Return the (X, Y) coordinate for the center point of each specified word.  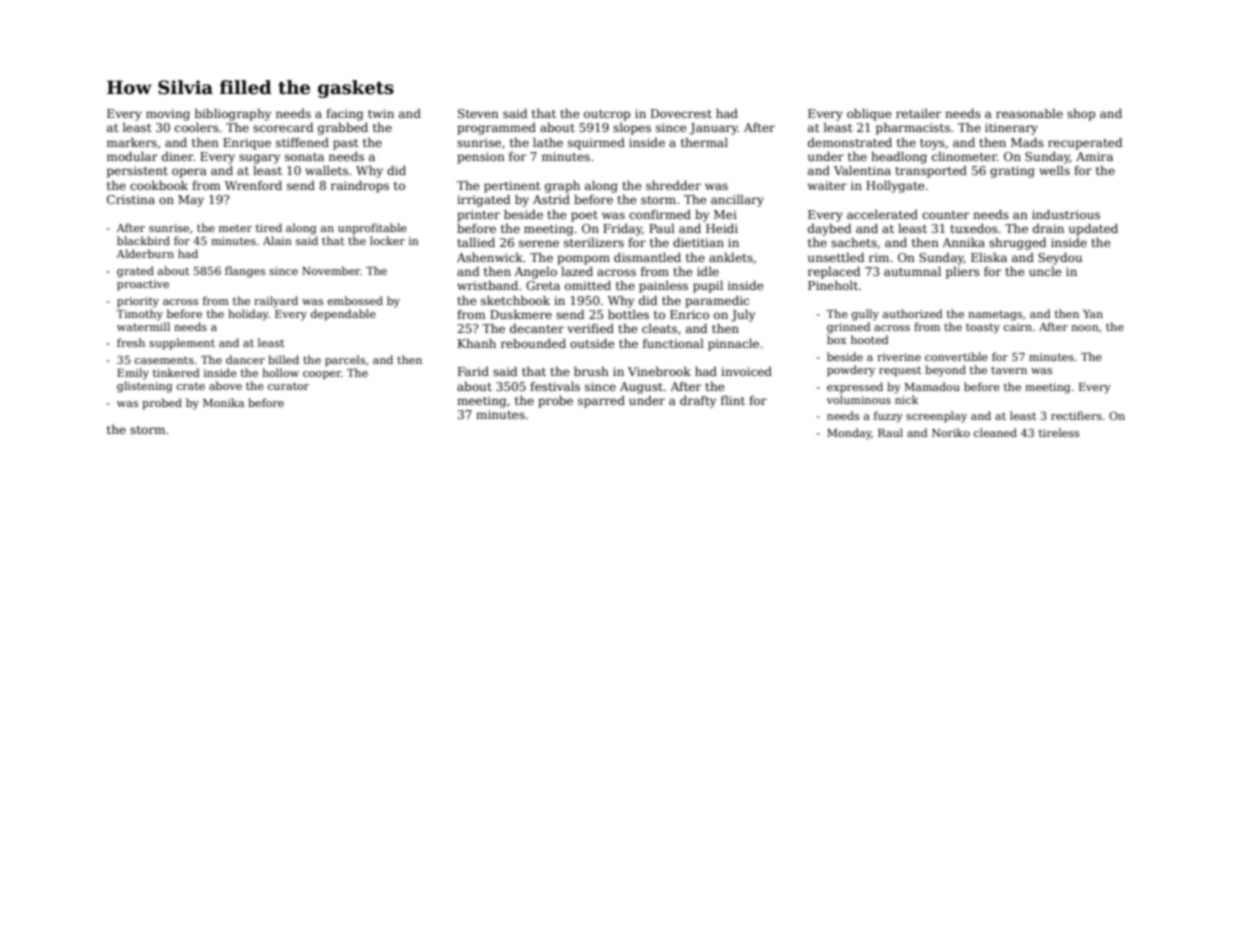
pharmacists (913, 128)
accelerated (882, 214)
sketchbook (515, 300)
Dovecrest (681, 113)
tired (269, 227)
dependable (343, 315)
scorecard (283, 127)
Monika (223, 402)
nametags (995, 315)
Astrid (551, 199)
